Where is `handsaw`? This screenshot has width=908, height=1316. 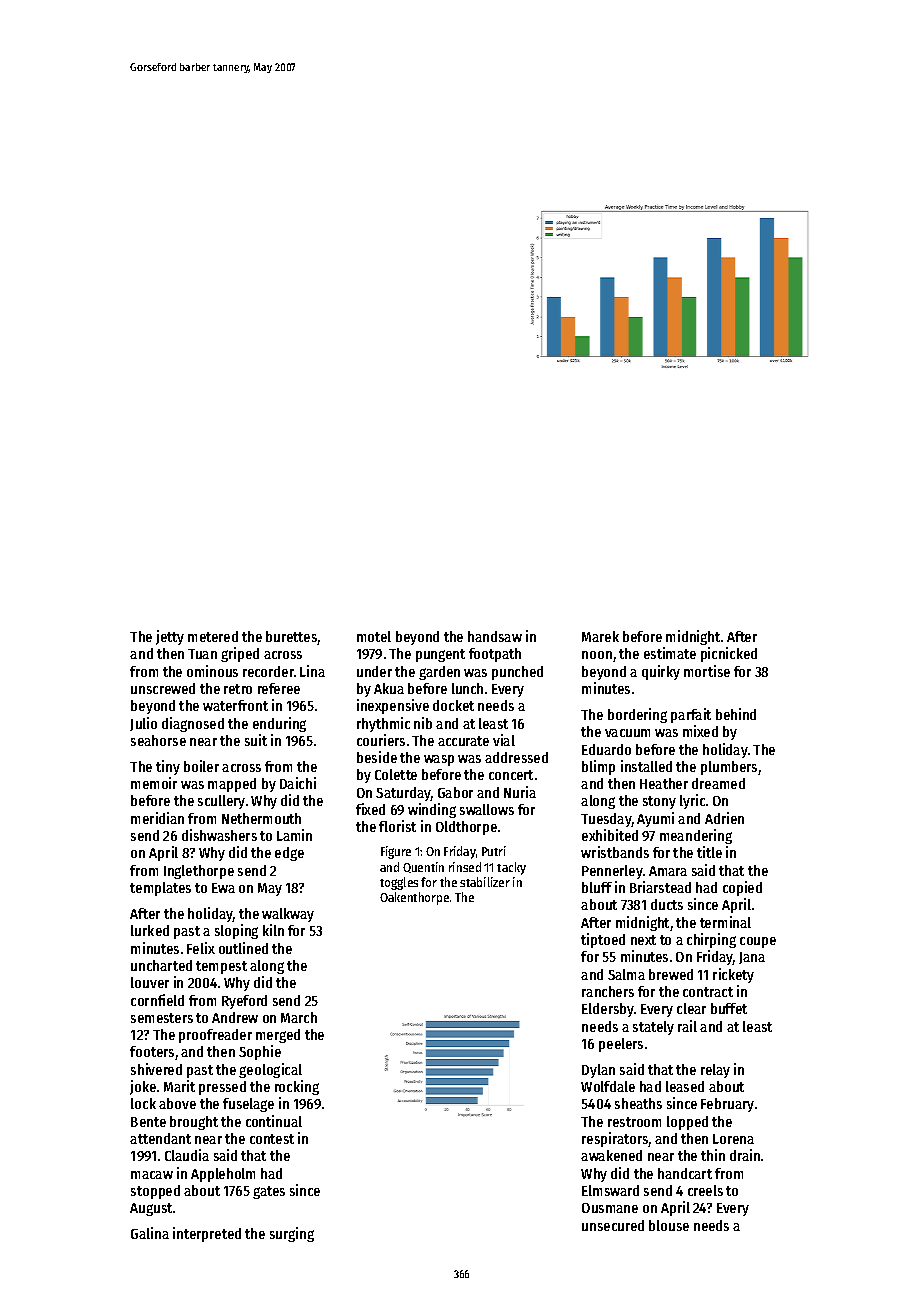
handsaw is located at coordinates (495, 636).
